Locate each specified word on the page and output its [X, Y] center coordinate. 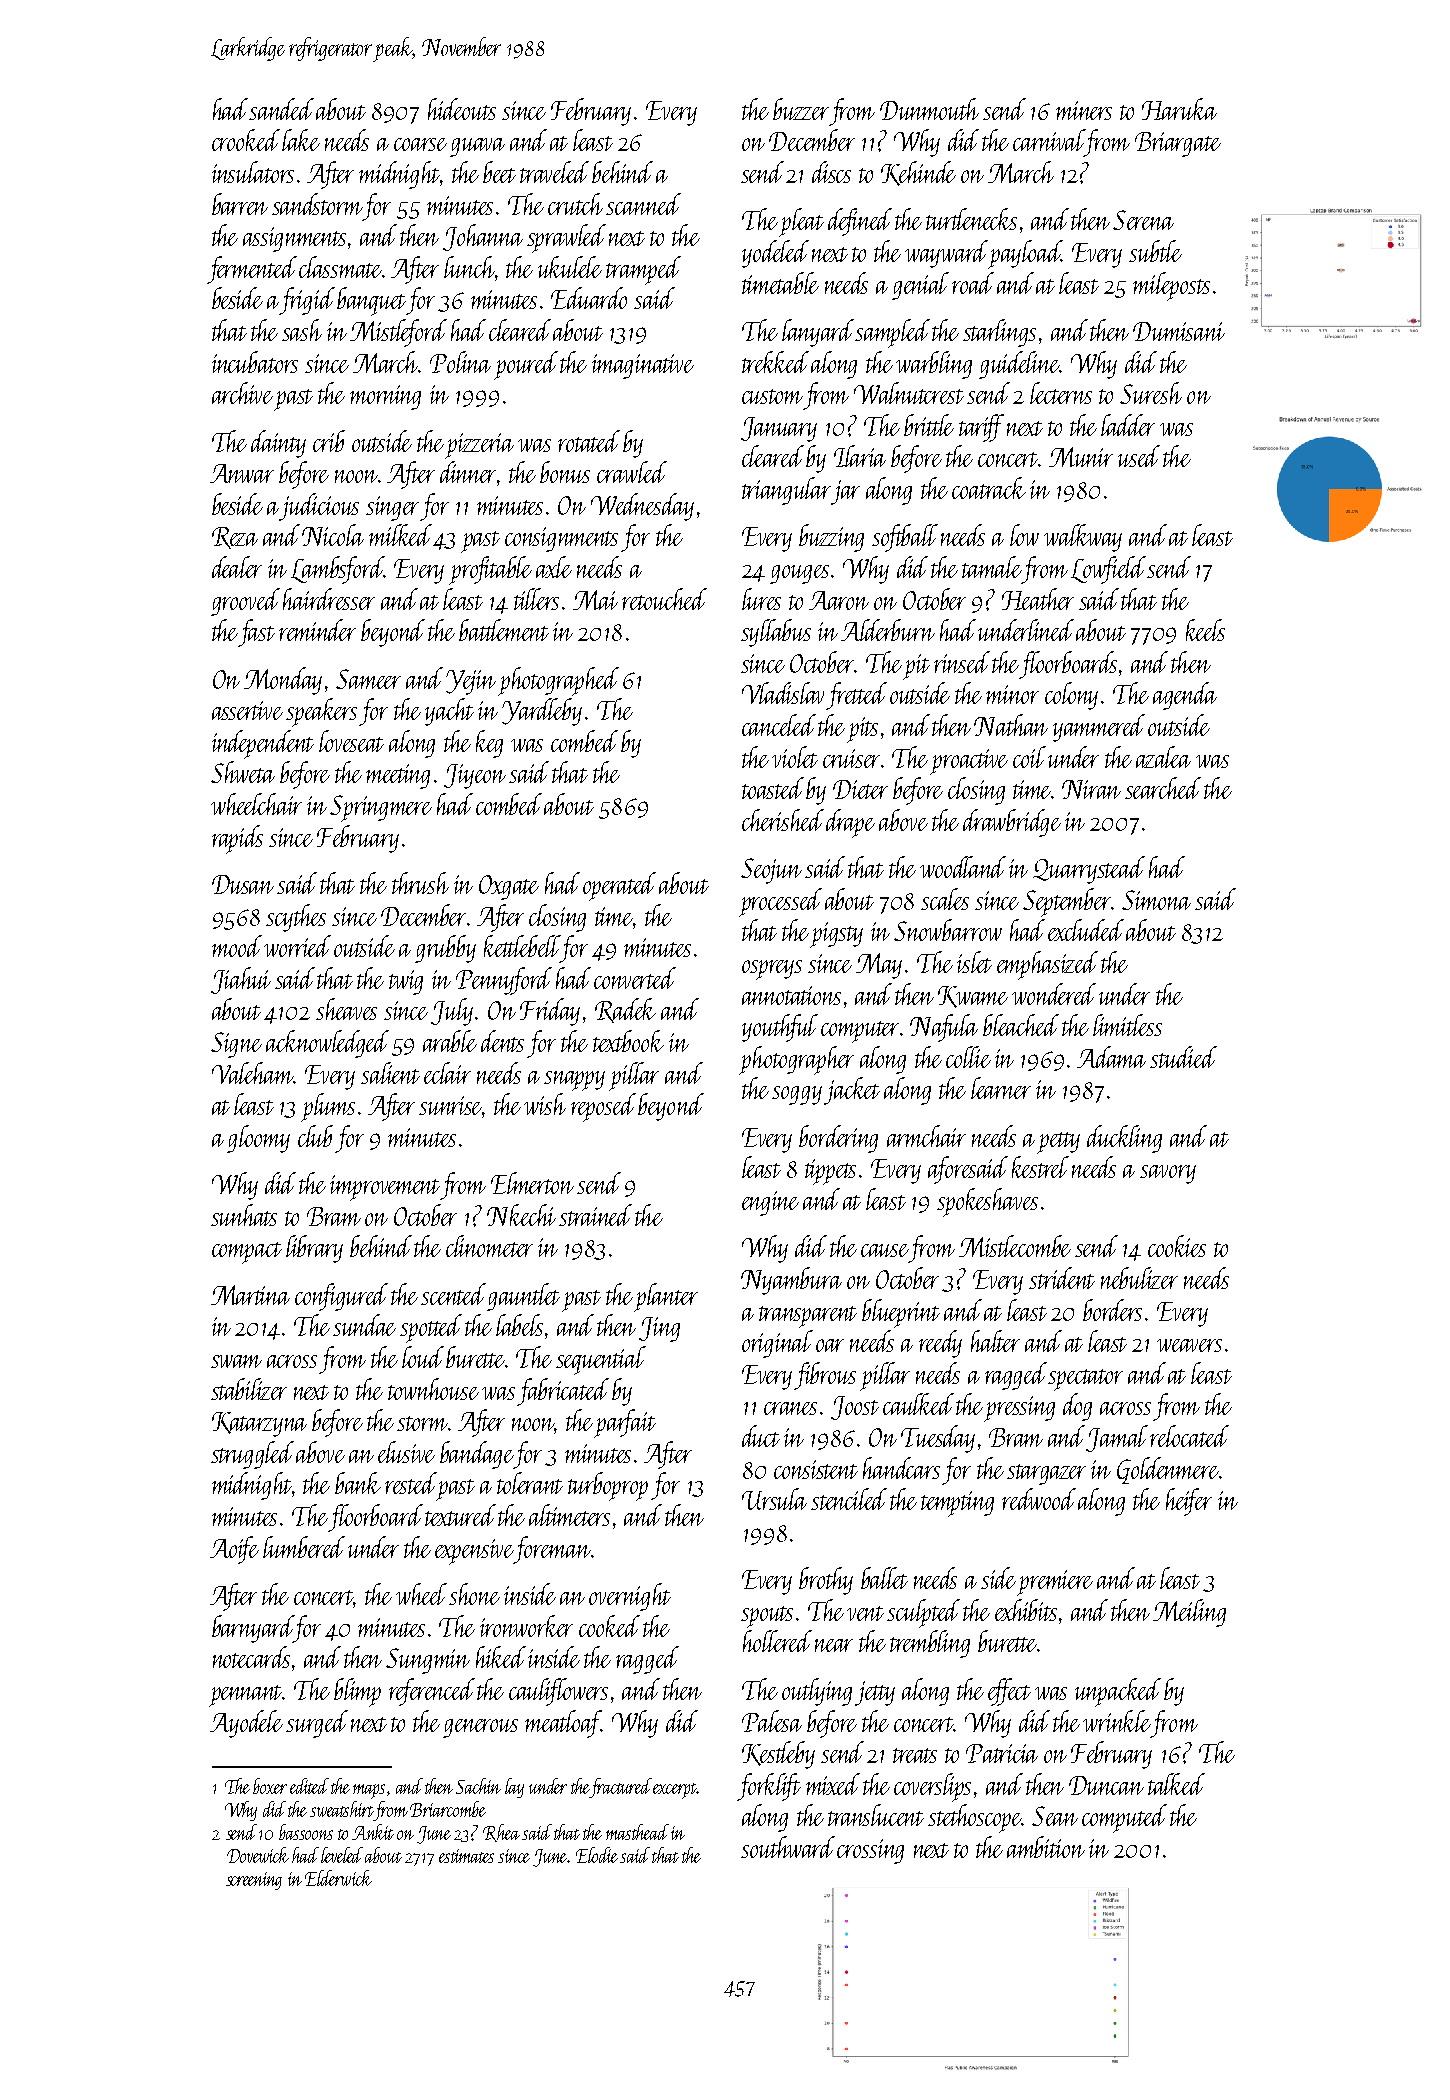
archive [242, 393]
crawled [632, 472]
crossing [870, 1851]
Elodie [597, 1855]
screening [254, 1881]
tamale [992, 567]
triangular [787, 491]
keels [1205, 630]
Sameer [368, 679]
